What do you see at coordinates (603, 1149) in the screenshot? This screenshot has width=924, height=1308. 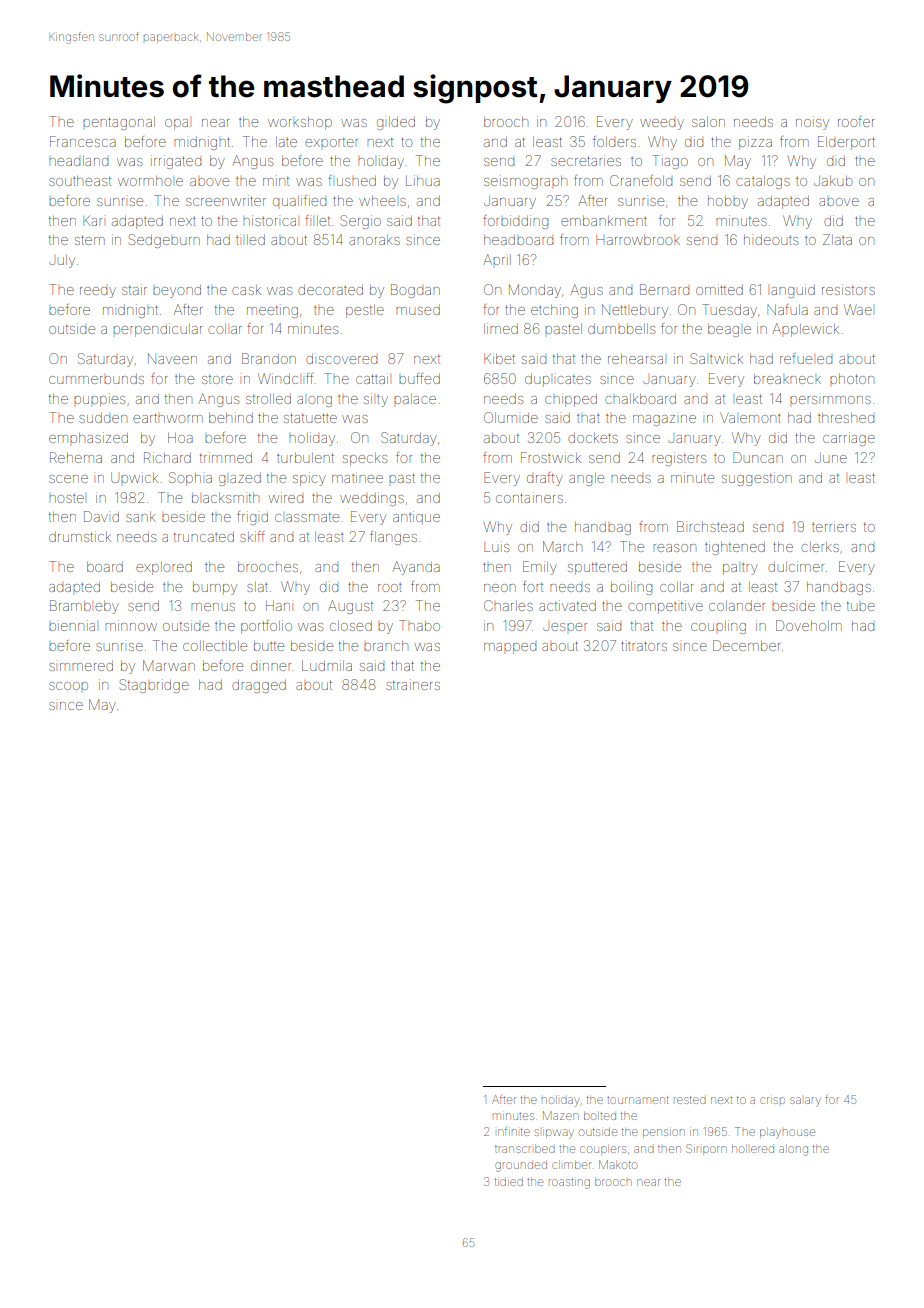 I see `couplers` at bounding box center [603, 1149].
